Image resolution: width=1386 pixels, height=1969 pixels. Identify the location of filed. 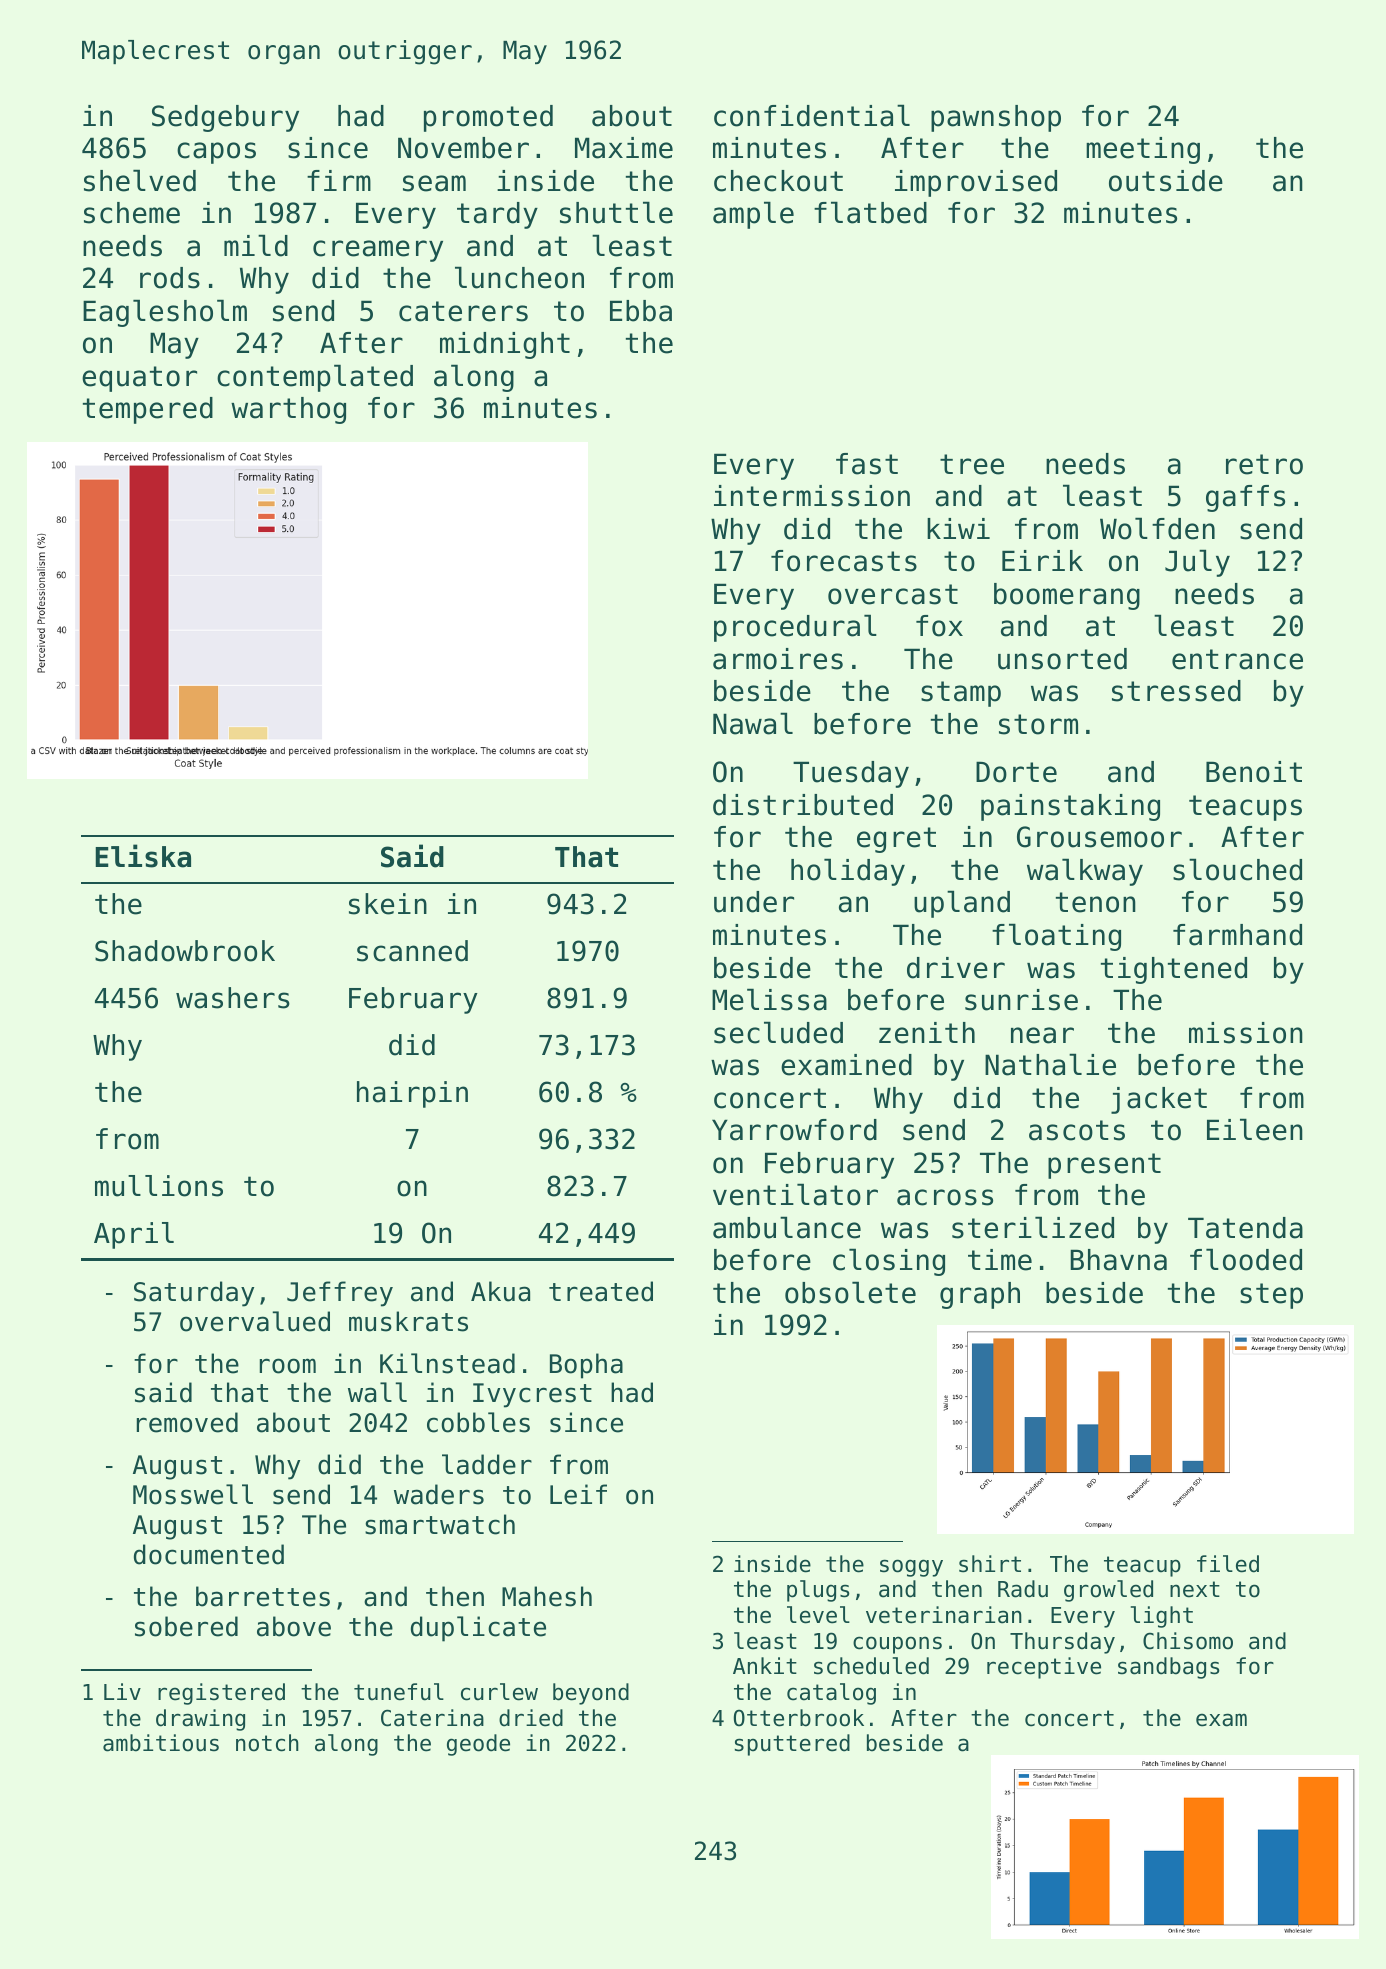
(1228, 1564).
